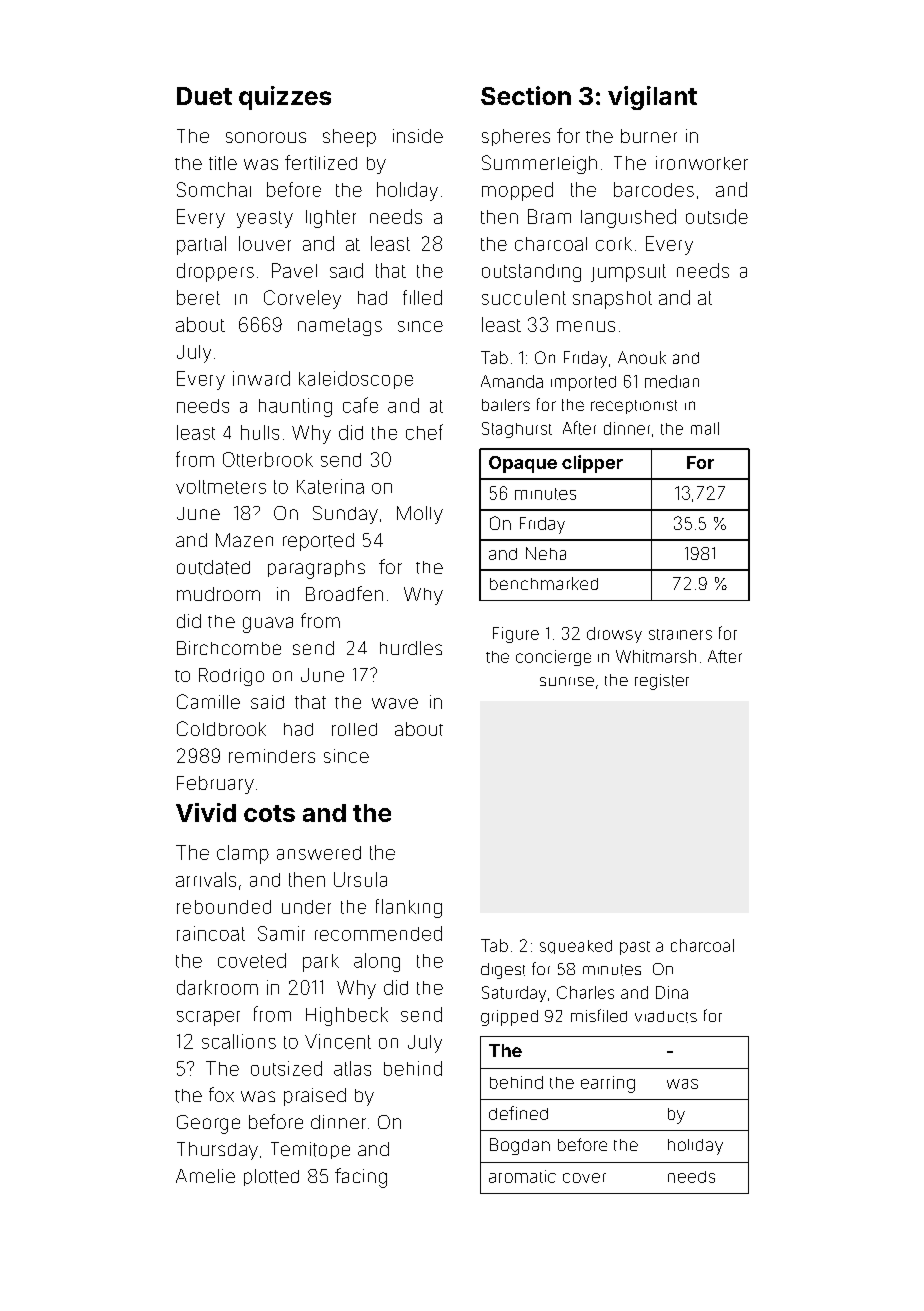 This document has height=1311, width=924. I want to click on outstanding, so click(531, 273).
